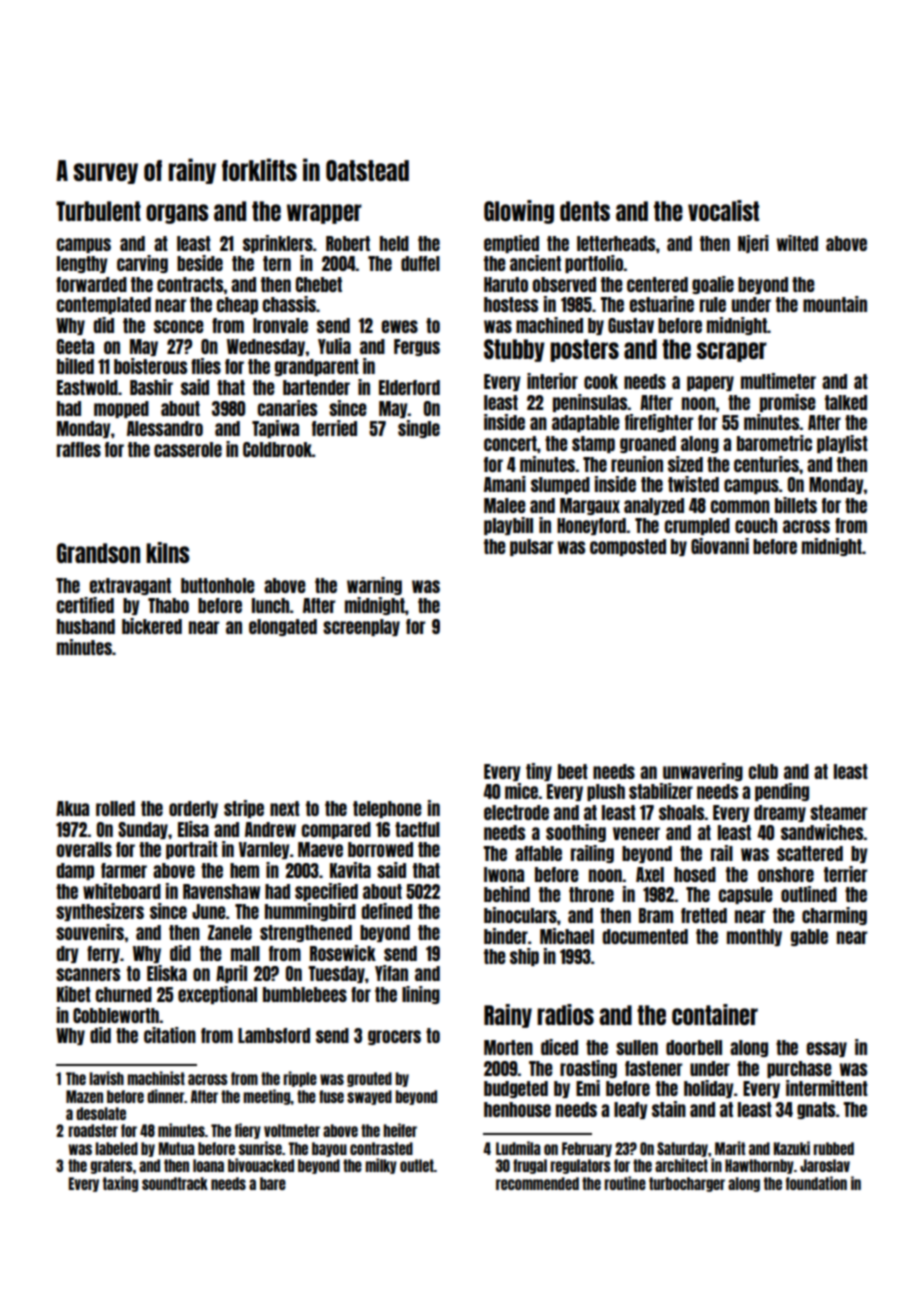 Image resolution: width=924 pixels, height=1311 pixels. I want to click on forwarded, so click(91, 284).
